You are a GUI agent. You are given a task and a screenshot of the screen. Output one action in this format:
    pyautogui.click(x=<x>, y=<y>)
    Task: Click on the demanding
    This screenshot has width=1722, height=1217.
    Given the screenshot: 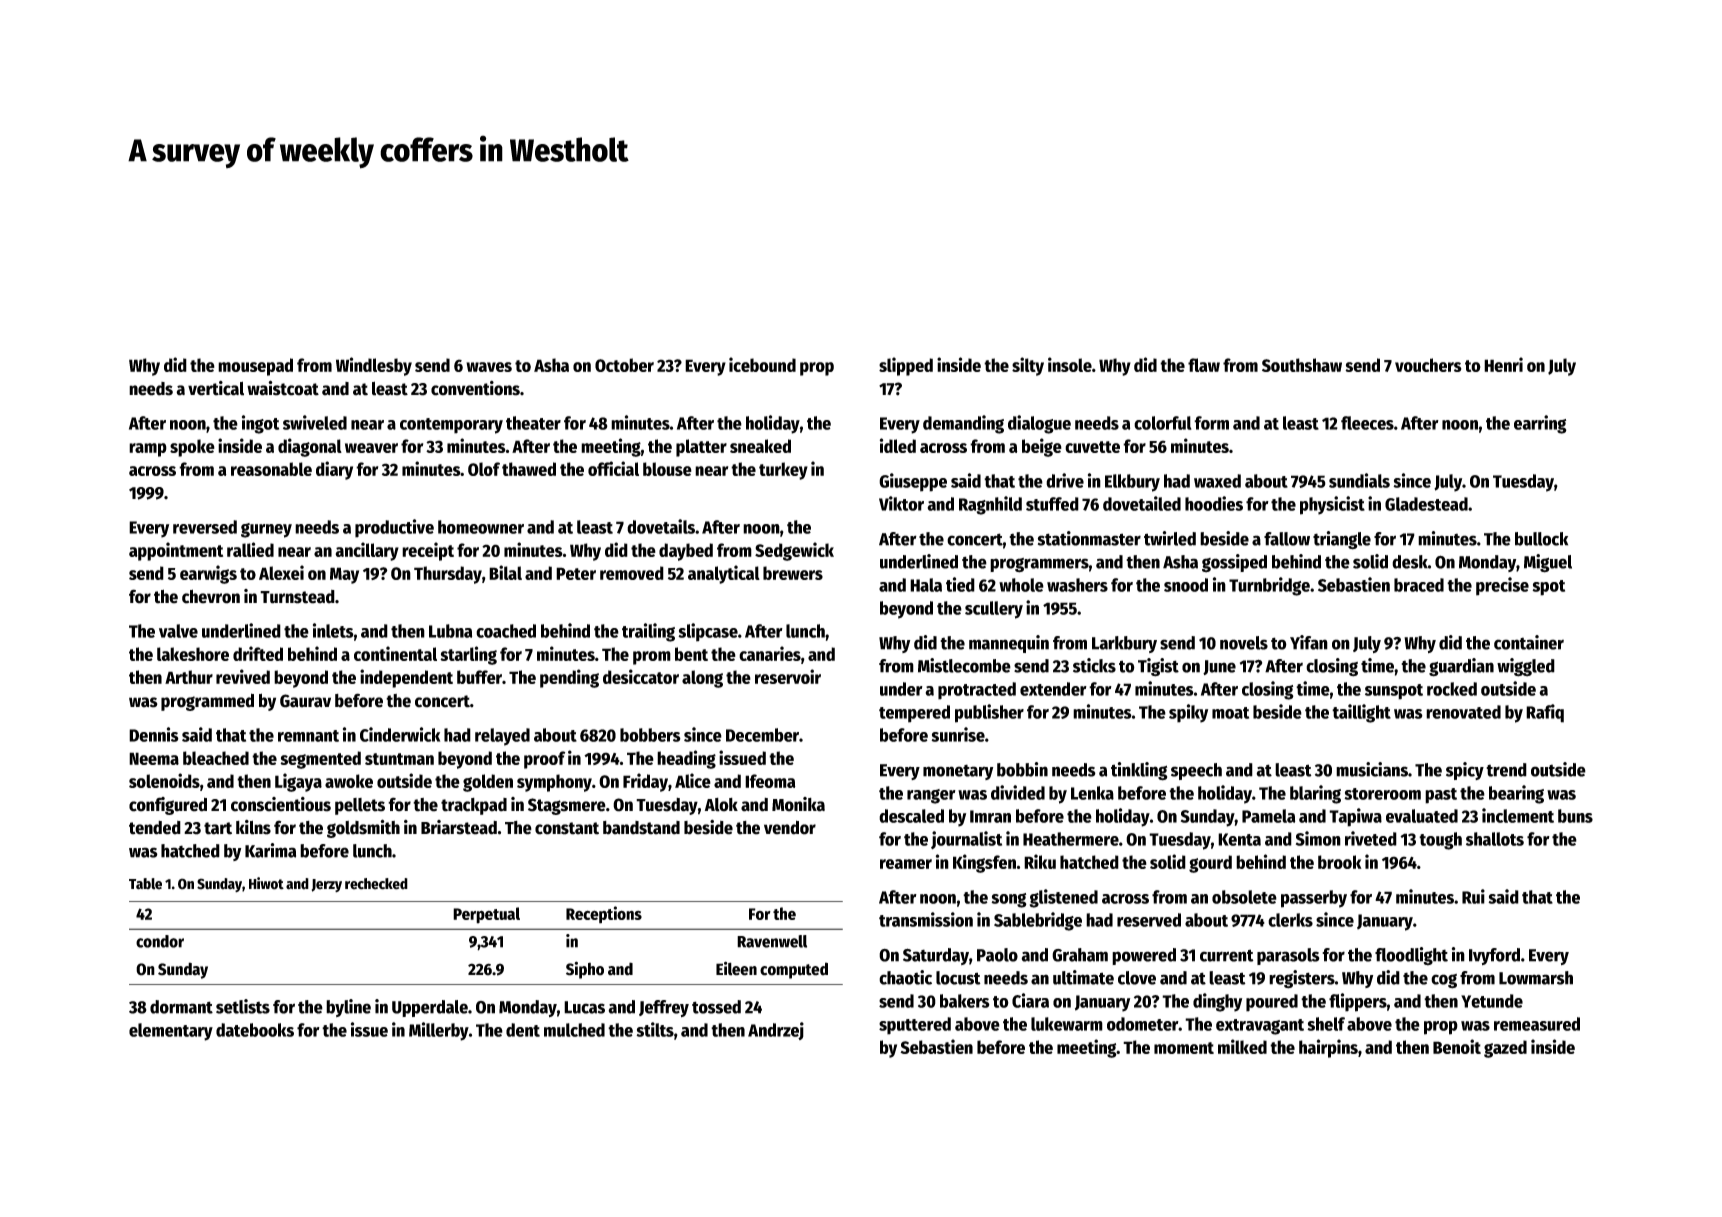 What is the action you would take?
    pyautogui.click(x=963, y=424)
